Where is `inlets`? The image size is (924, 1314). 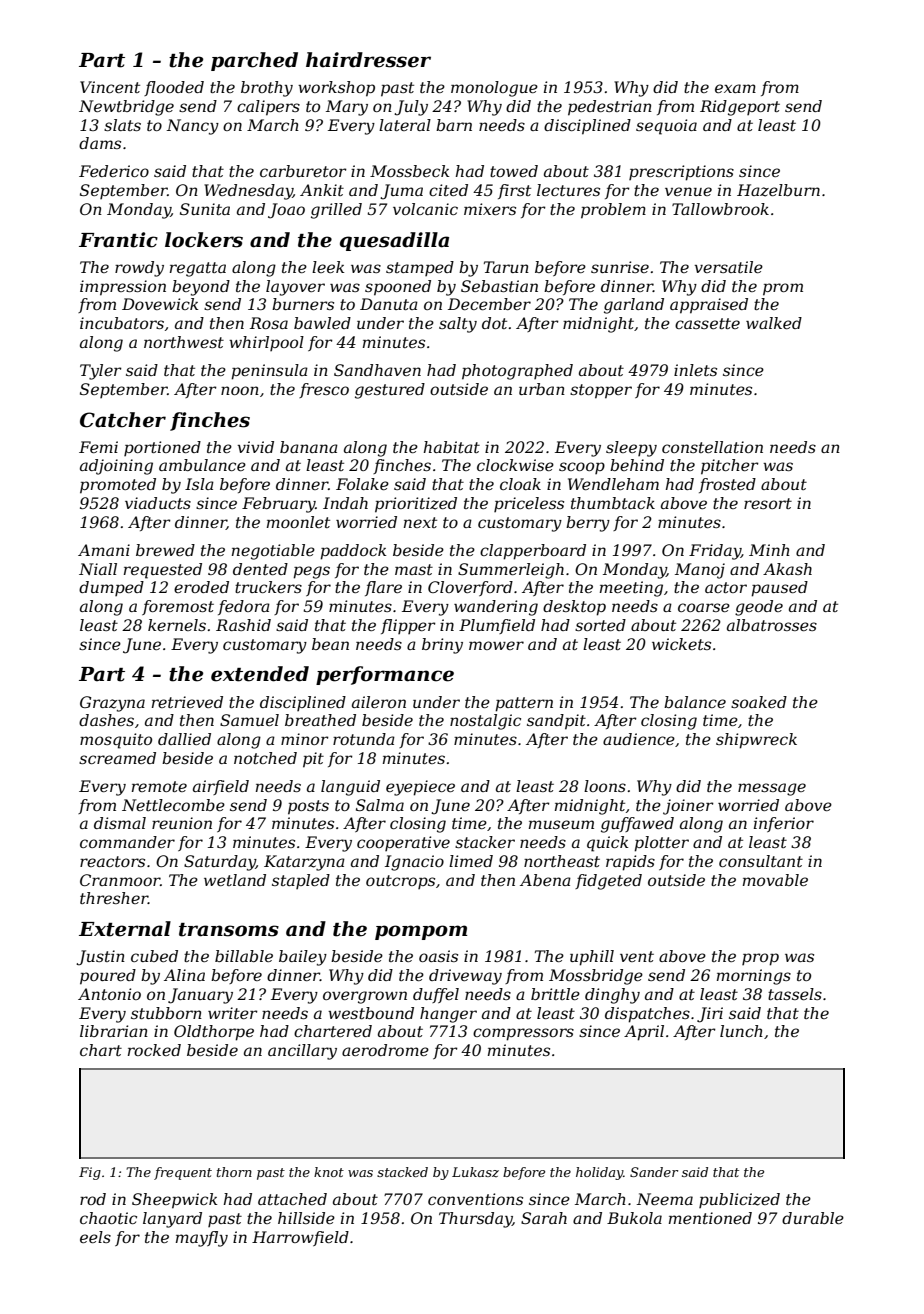
inlets is located at coordinates (695, 370).
